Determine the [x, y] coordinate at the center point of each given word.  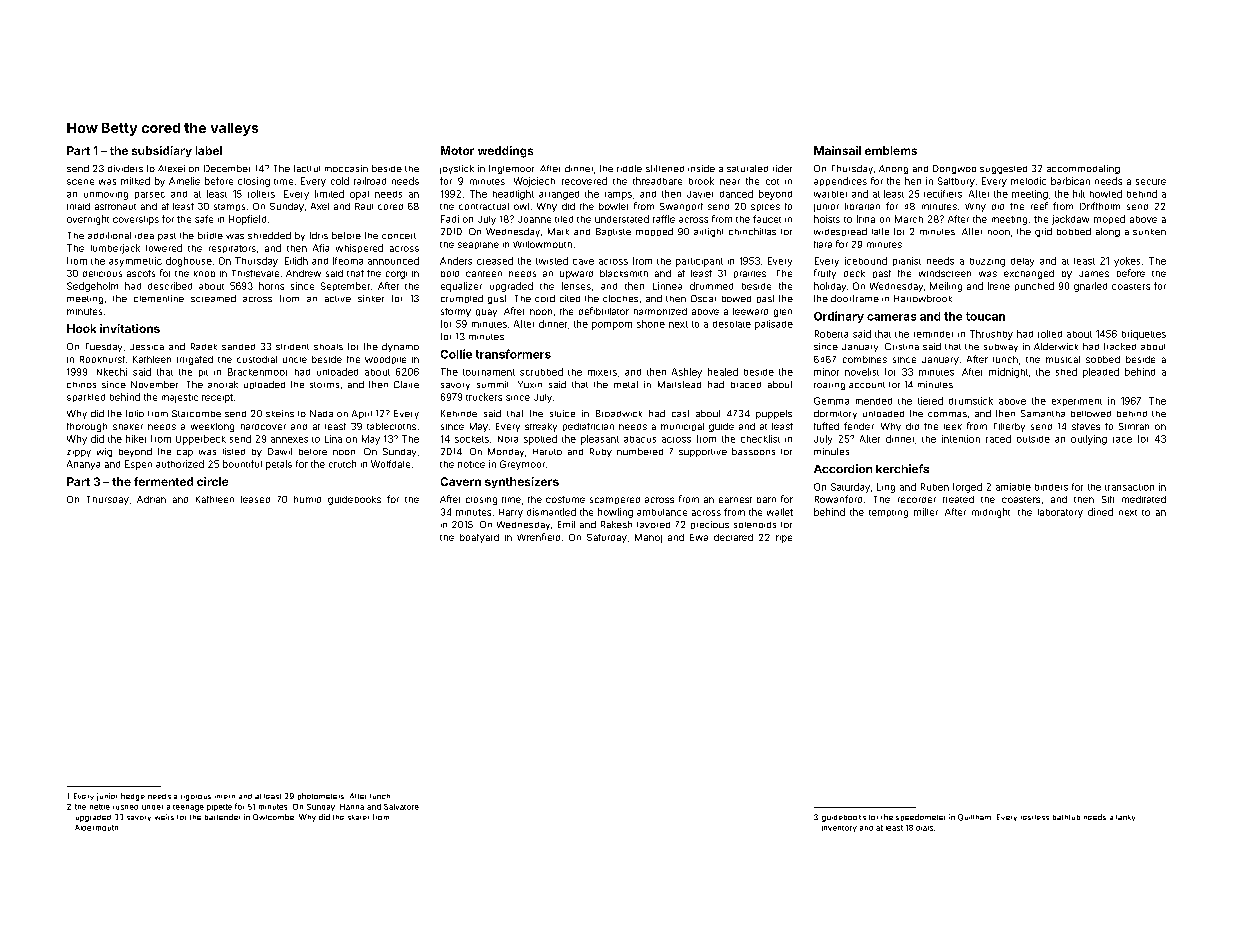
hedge [133, 797]
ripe [784, 539]
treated [958, 499]
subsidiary [162, 151]
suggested [1003, 170]
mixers [602, 373]
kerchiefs [902, 468]
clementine [159, 298]
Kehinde [459, 413]
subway [1001, 348]
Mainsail [837, 150]
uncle [295, 360]
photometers [321, 796]
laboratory [1060, 513]
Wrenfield [538, 537]
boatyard [479, 538]
